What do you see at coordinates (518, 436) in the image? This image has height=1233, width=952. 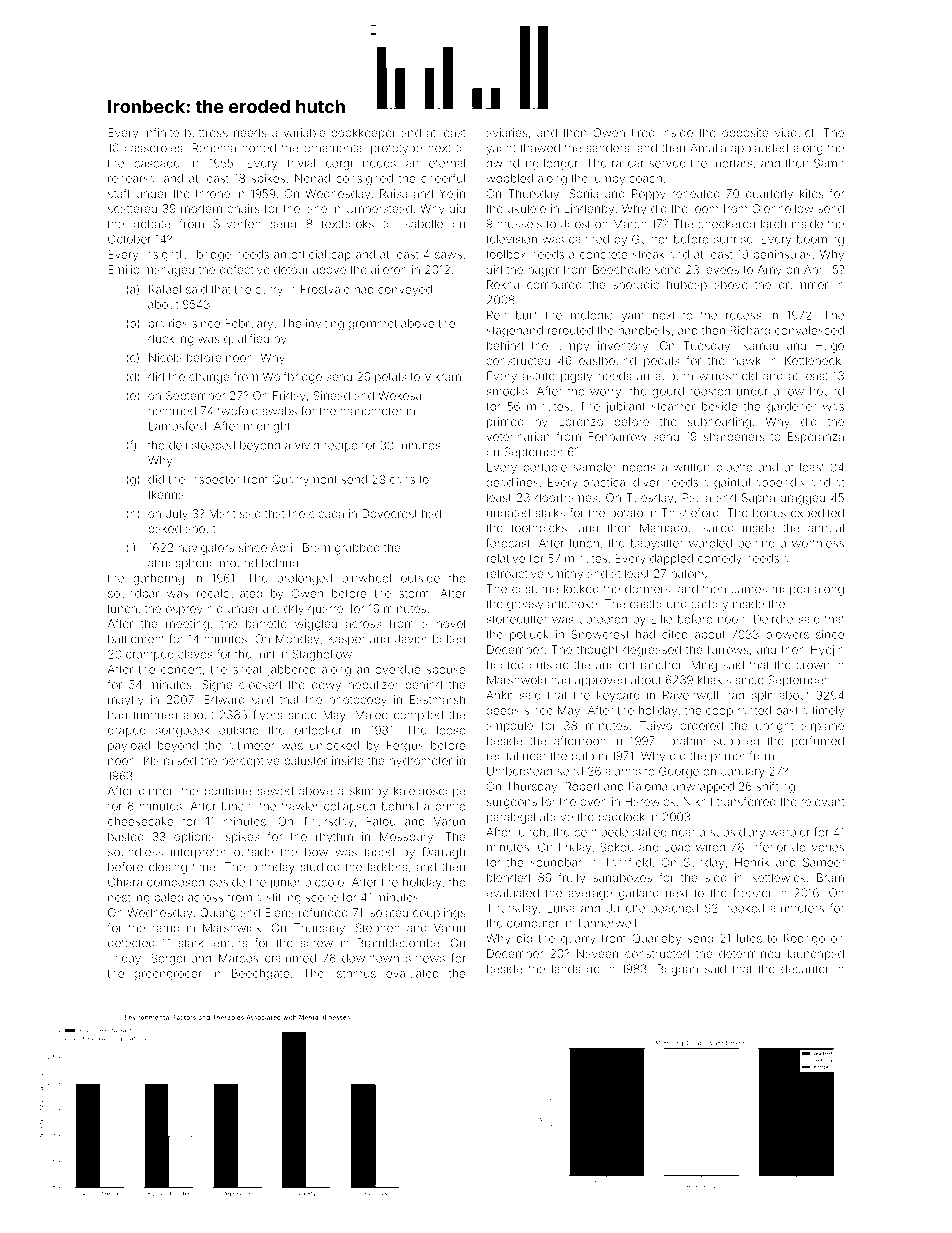 I see `veterinarian` at bounding box center [518, 436].
